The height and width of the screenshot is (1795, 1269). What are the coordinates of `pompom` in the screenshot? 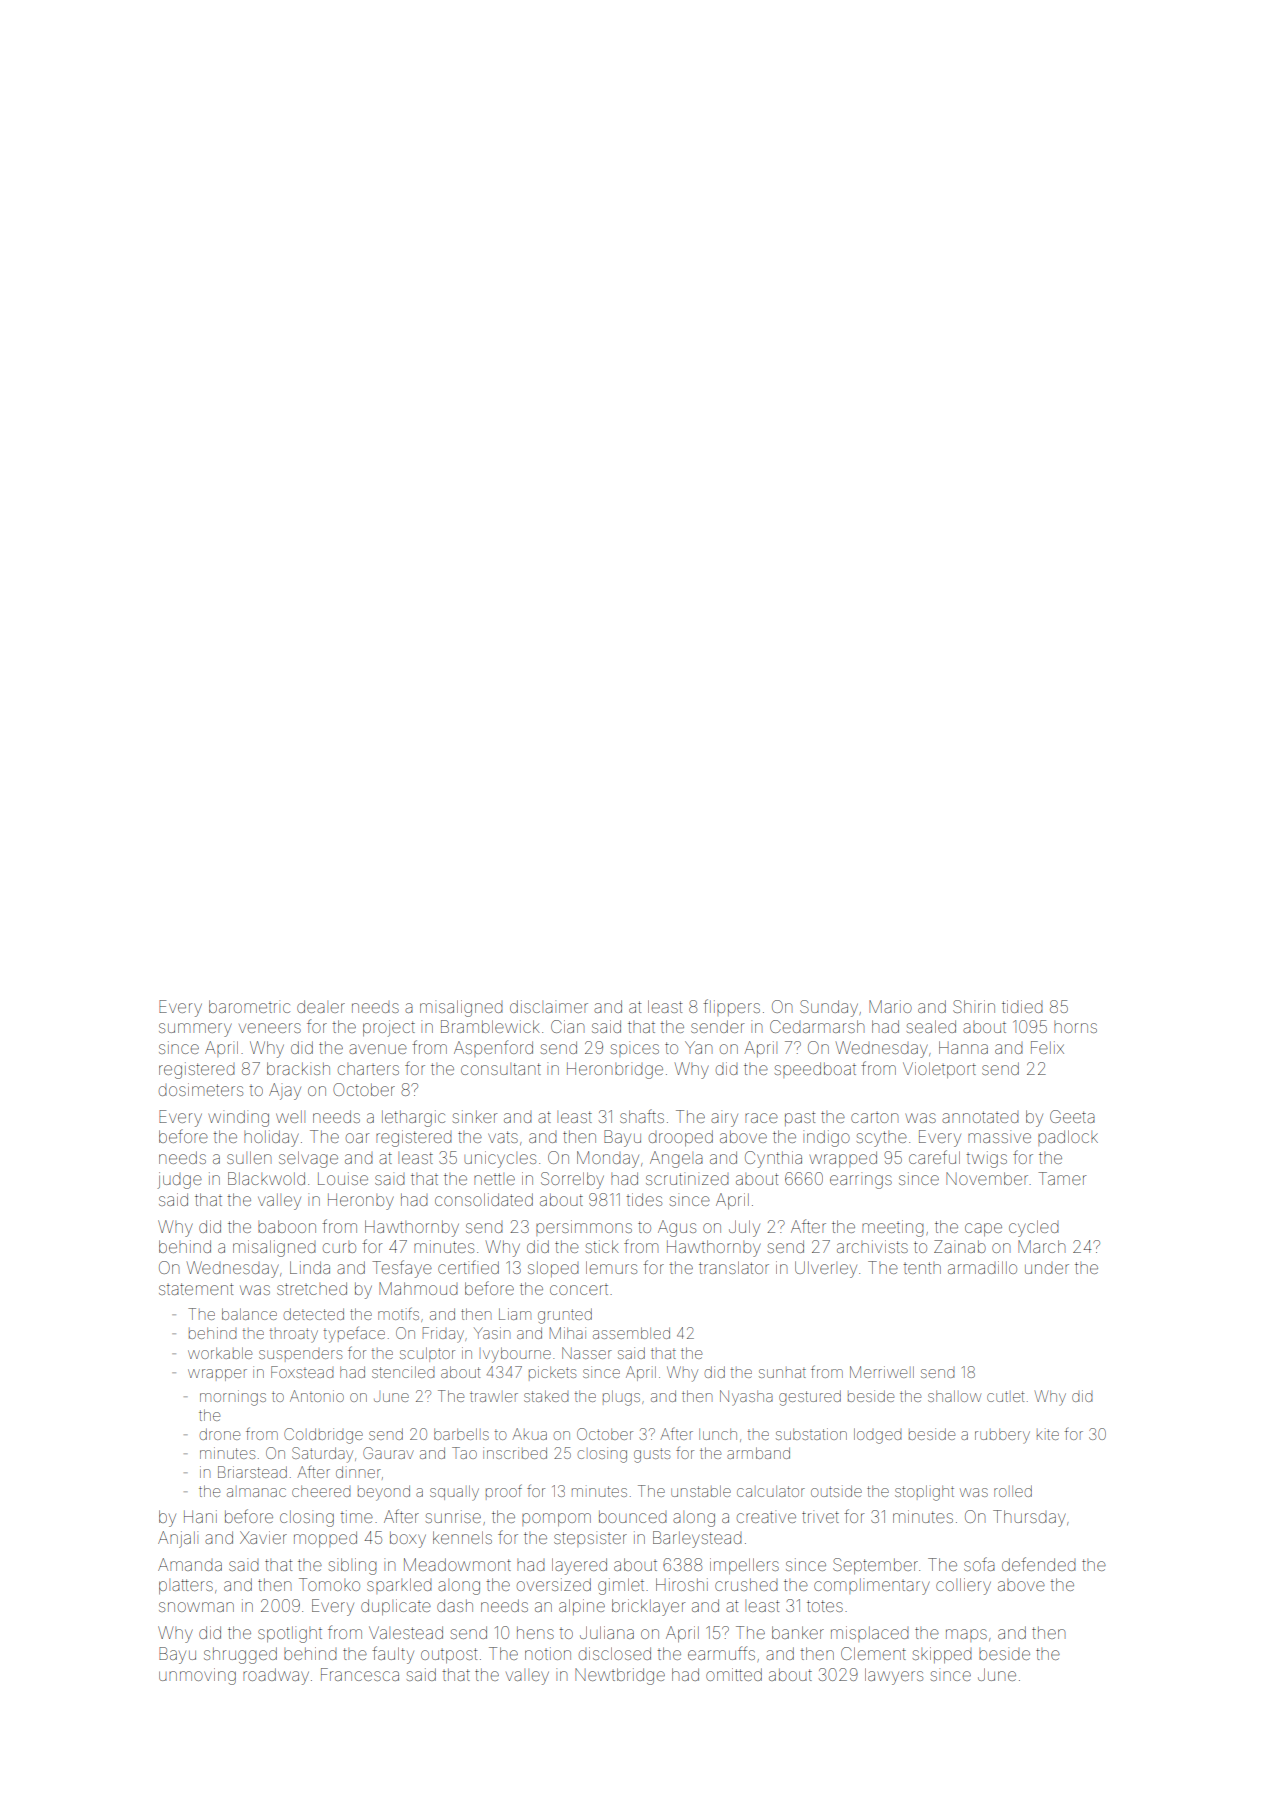 It's located at (556, 1519).
